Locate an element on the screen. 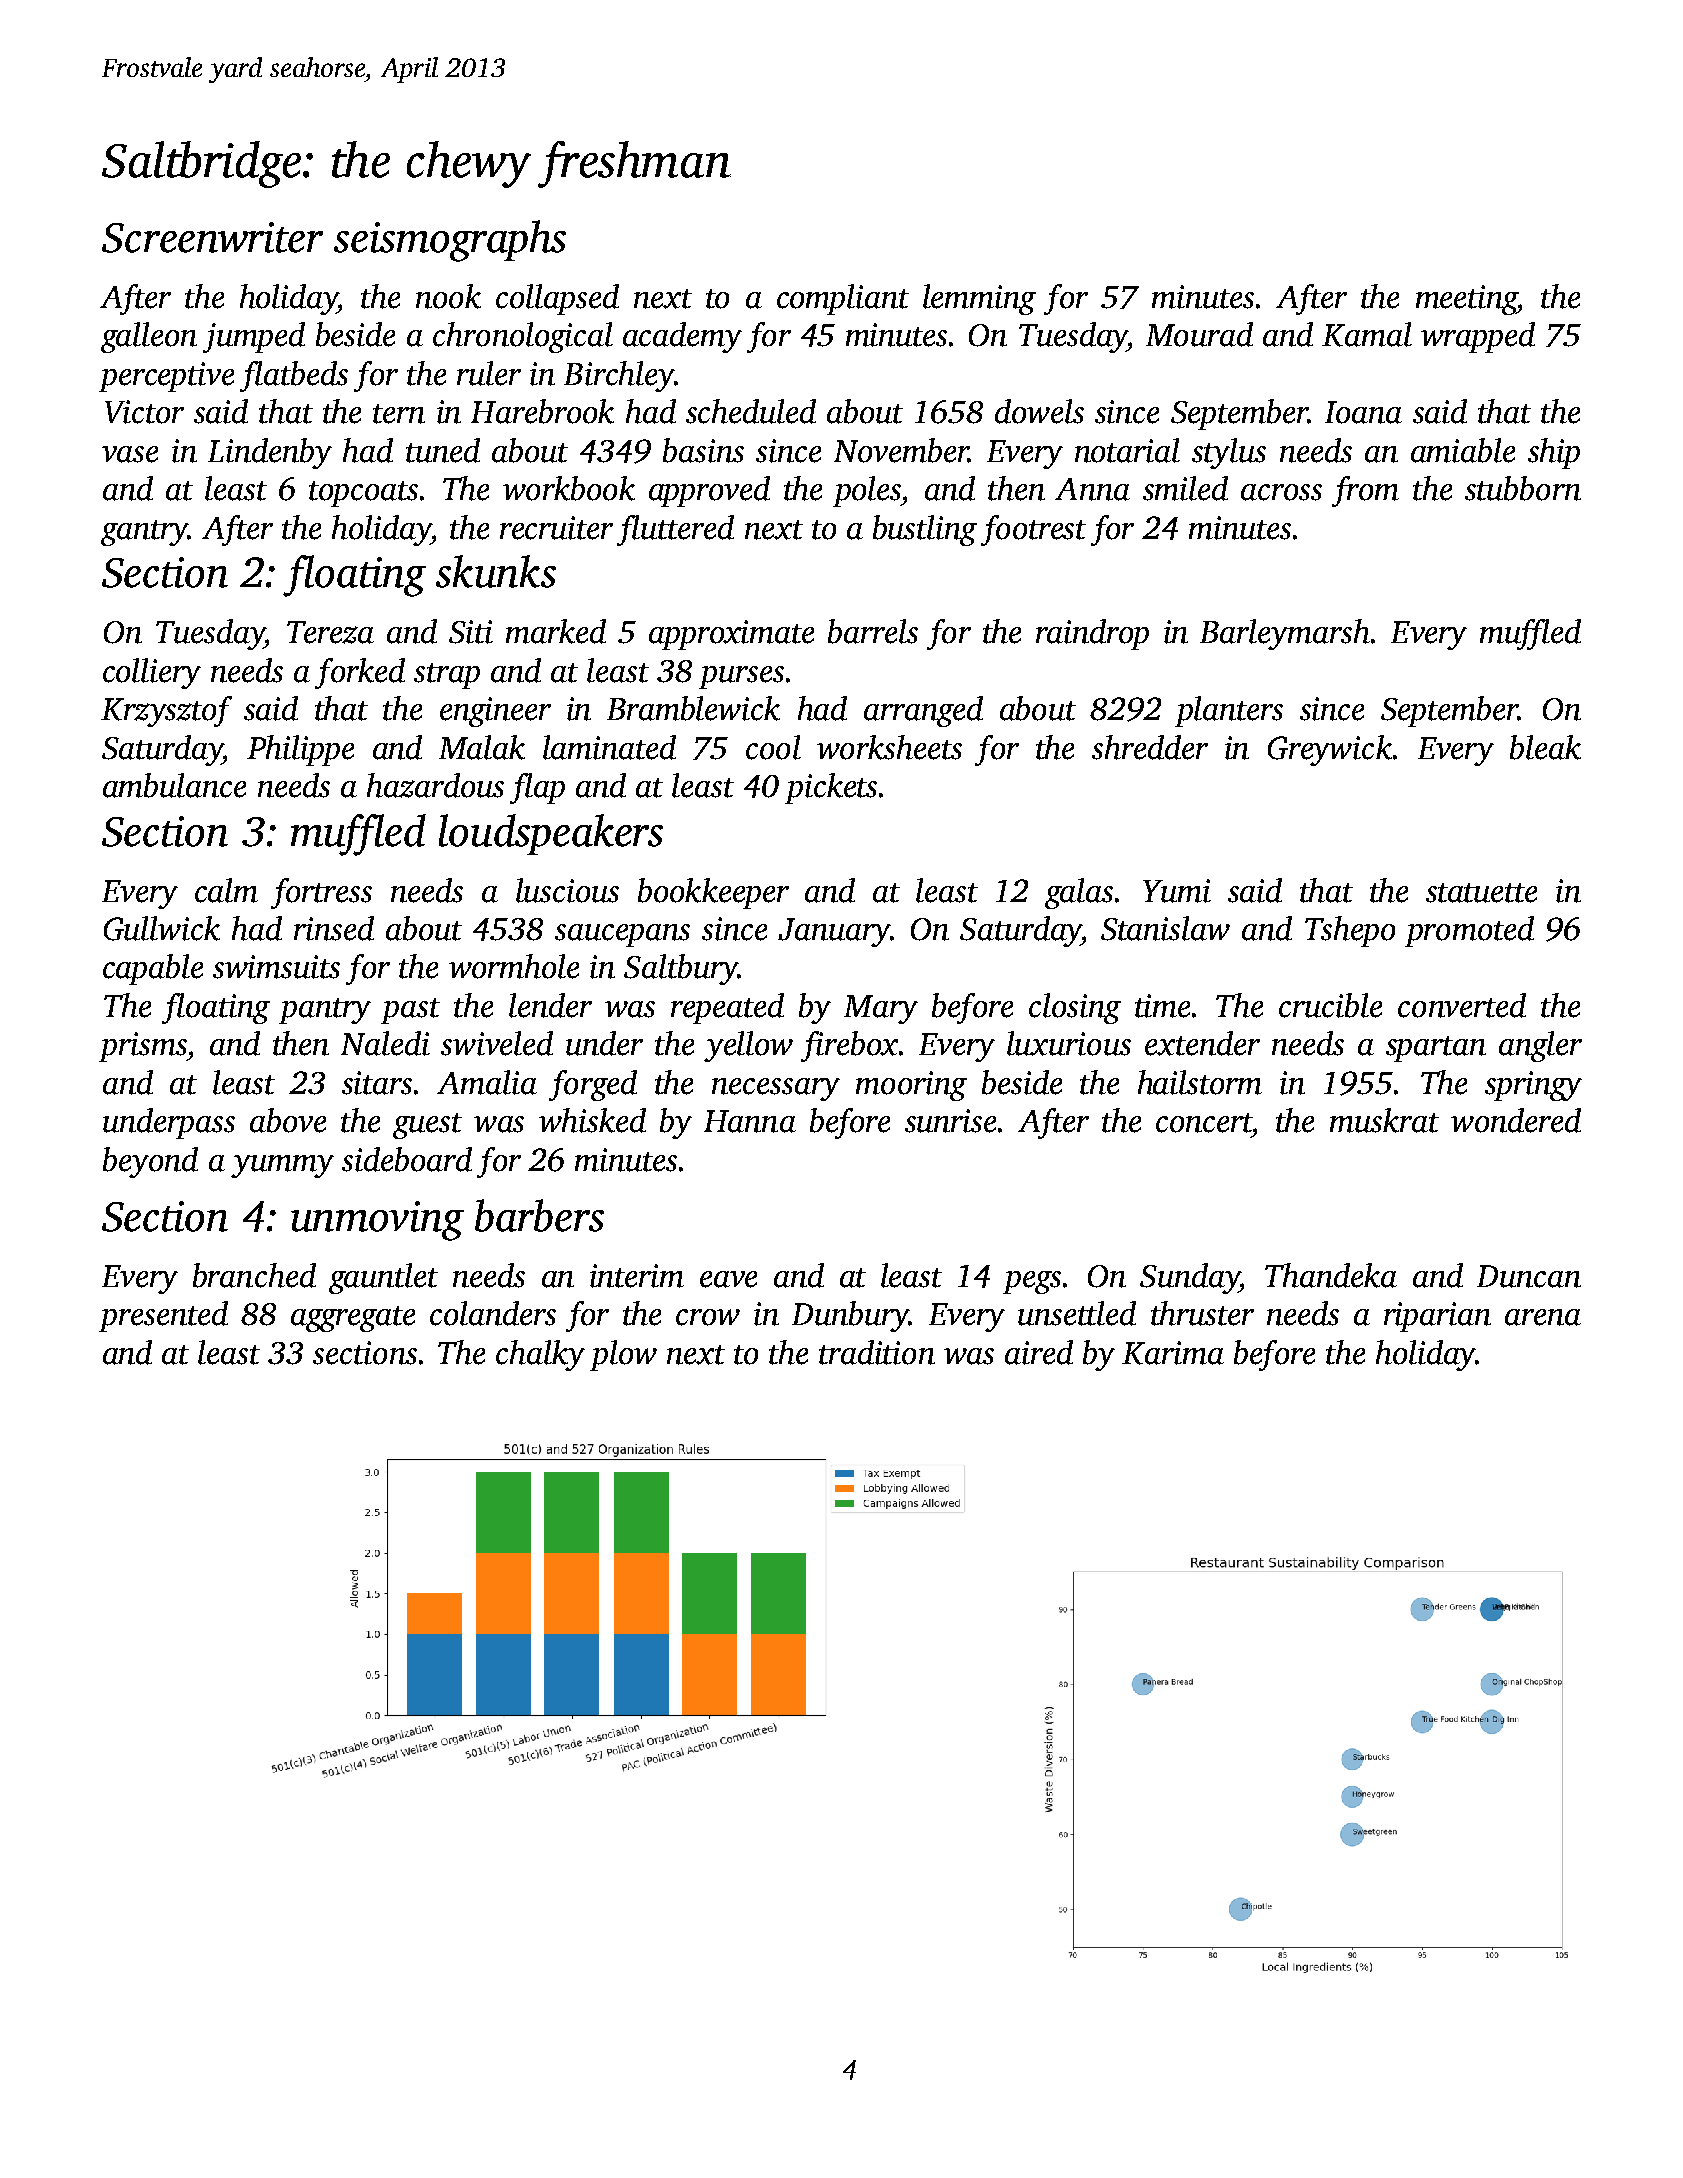 The width and height of the screenshot is (1683, 2178). statuette is located at coordinates (1481, 893).
